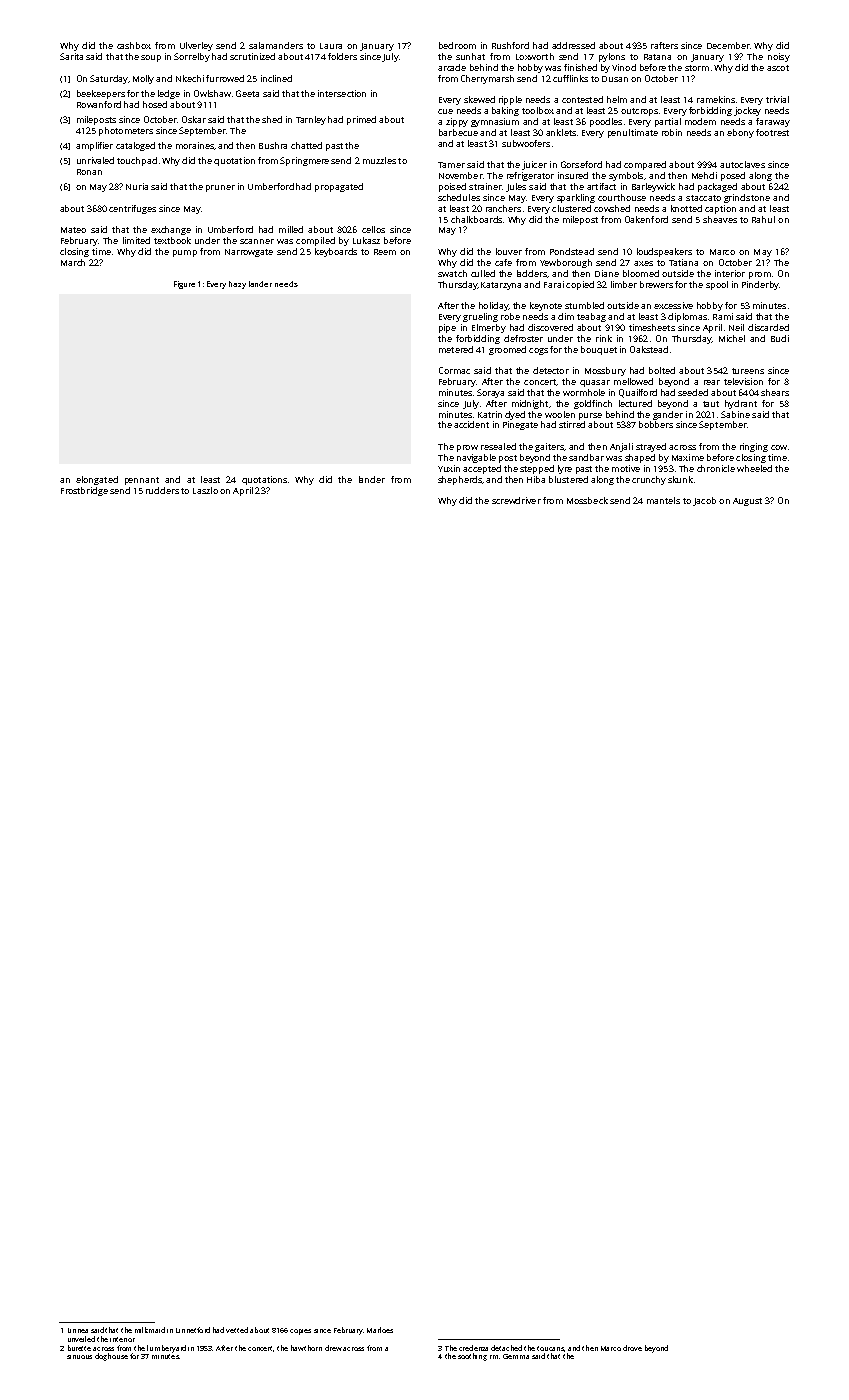 This screenshot has height=1400, width=849. I want to click on Nuria, so click(137, 186).
